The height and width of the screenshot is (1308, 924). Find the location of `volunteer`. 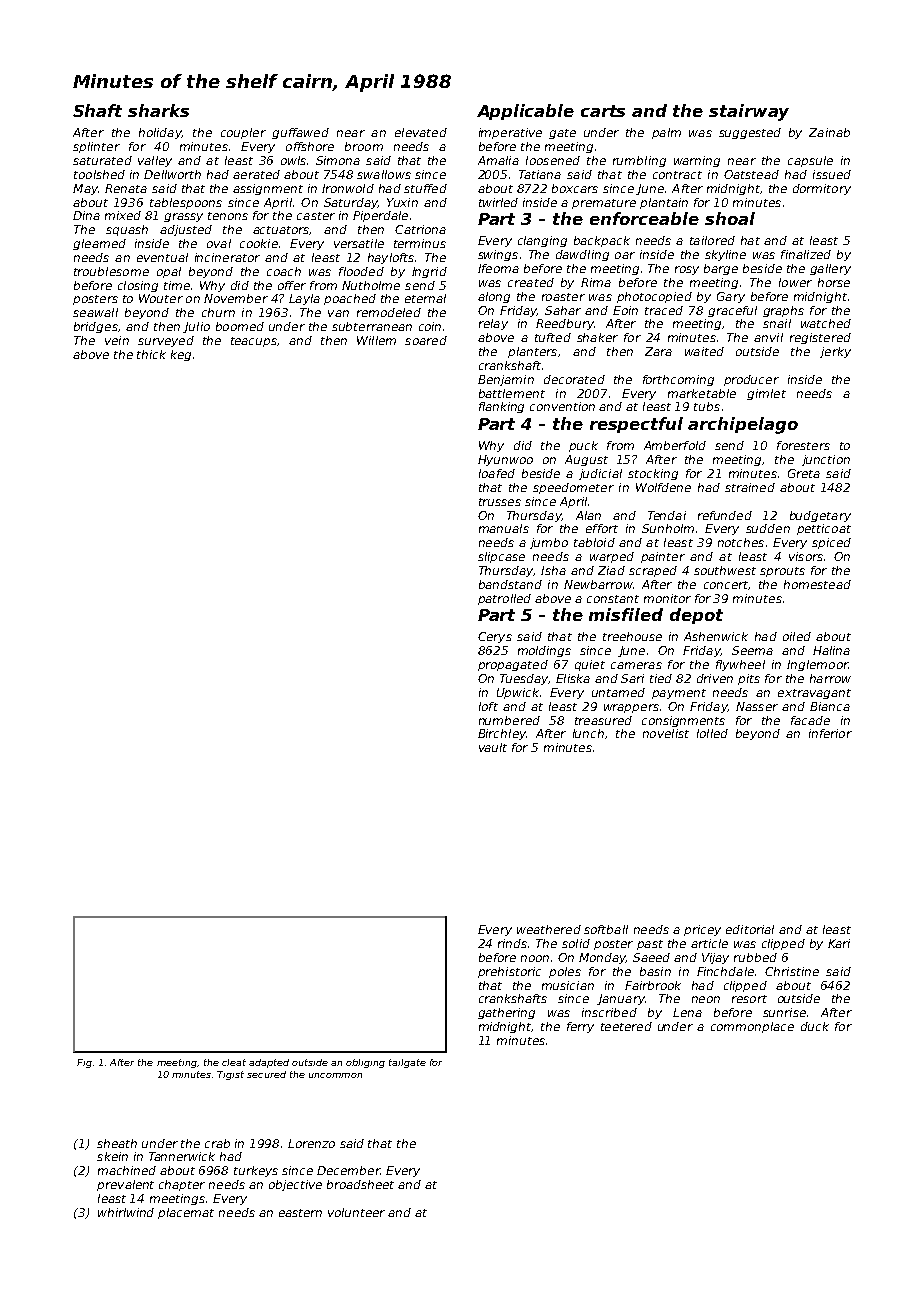

volunteer is located at coordinates (356, 1212).
